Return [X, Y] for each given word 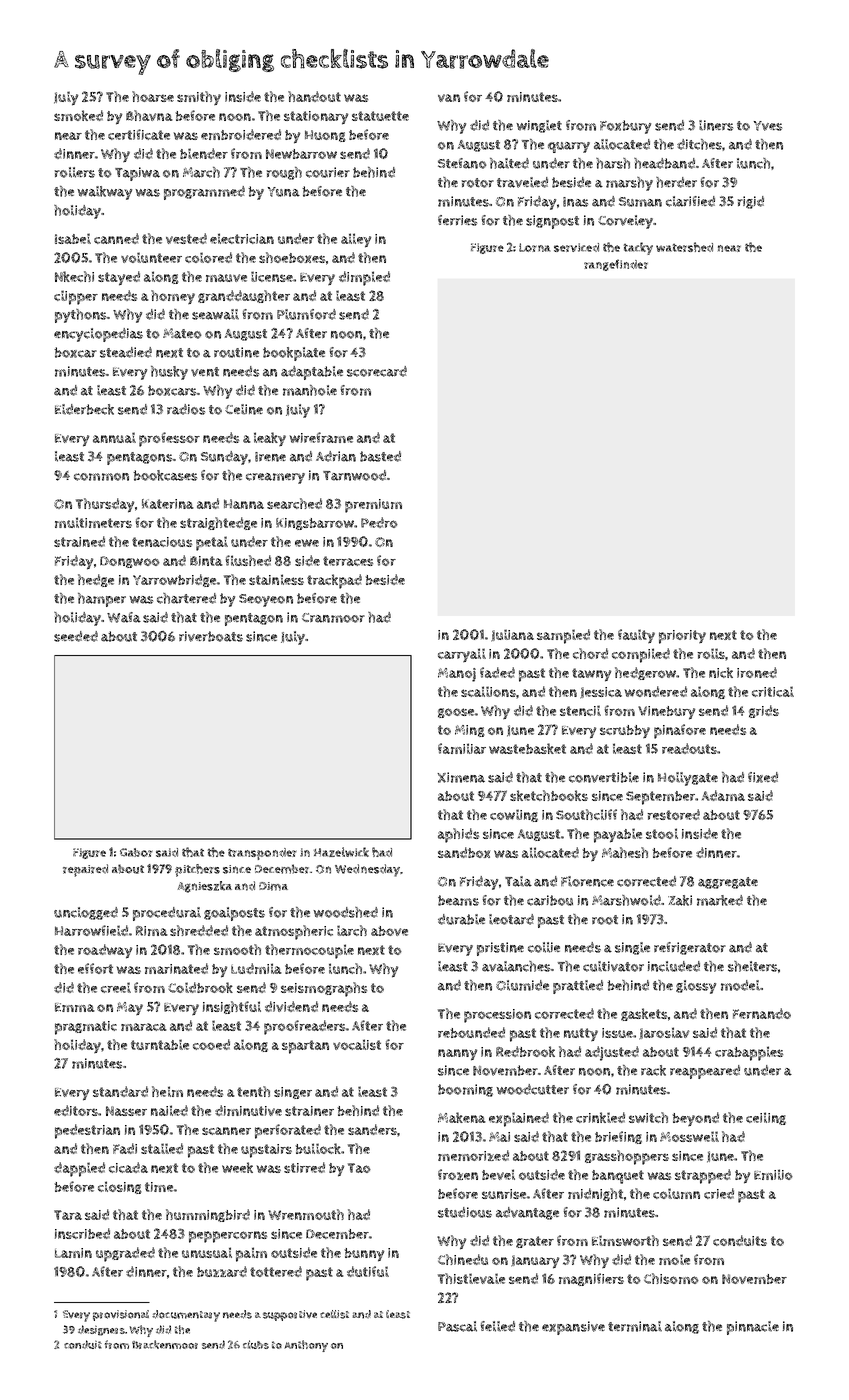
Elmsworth [625, 1240]
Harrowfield [91, 930]
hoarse [153, 96]
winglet [539, 126]
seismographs [324, 989]
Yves [768, 126]
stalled [162, 1148]
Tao [359, 1168]
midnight [595, 1194]
